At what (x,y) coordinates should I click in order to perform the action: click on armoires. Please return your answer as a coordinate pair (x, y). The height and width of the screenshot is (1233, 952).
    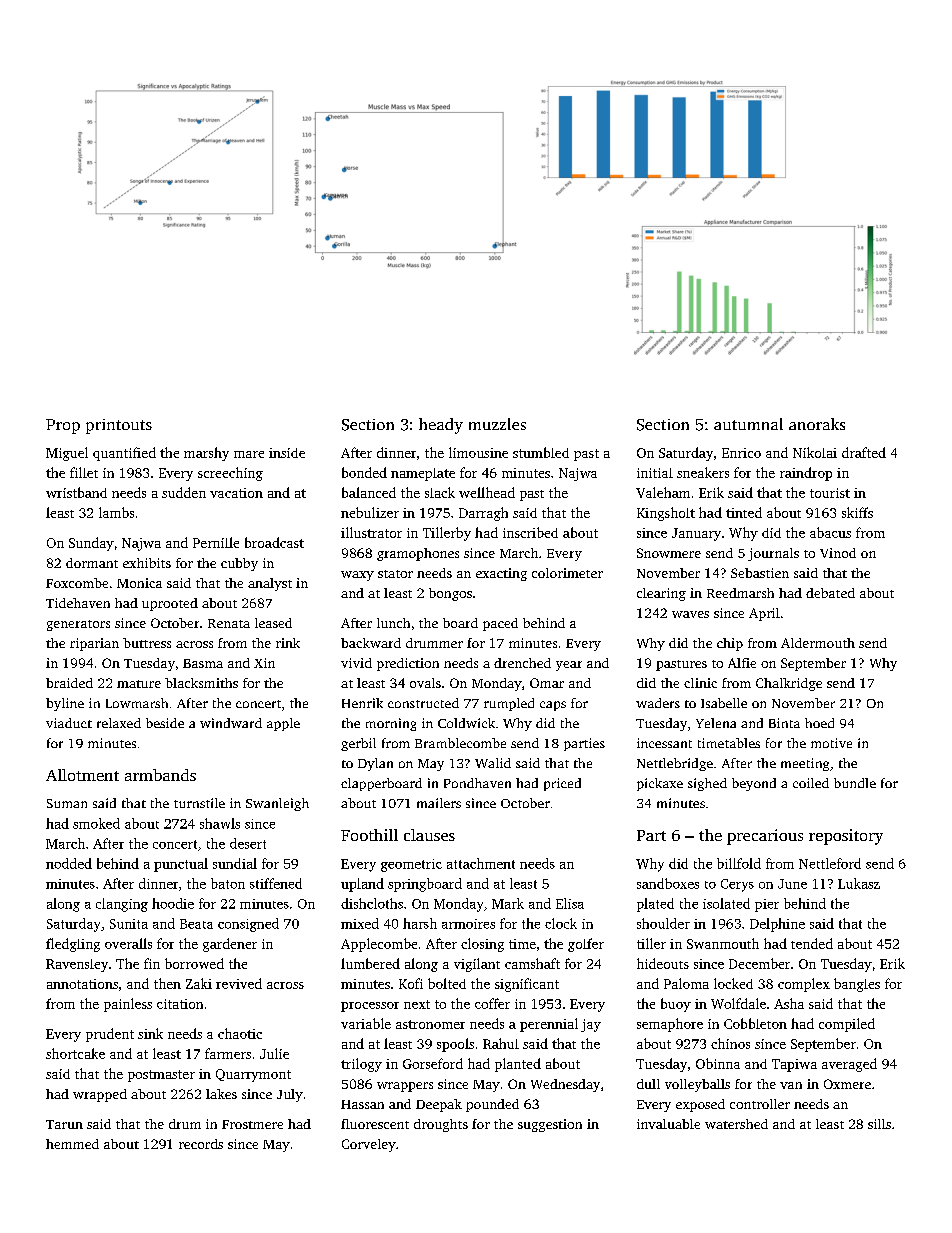
    Looking at the image, I should click on (468, 924).
